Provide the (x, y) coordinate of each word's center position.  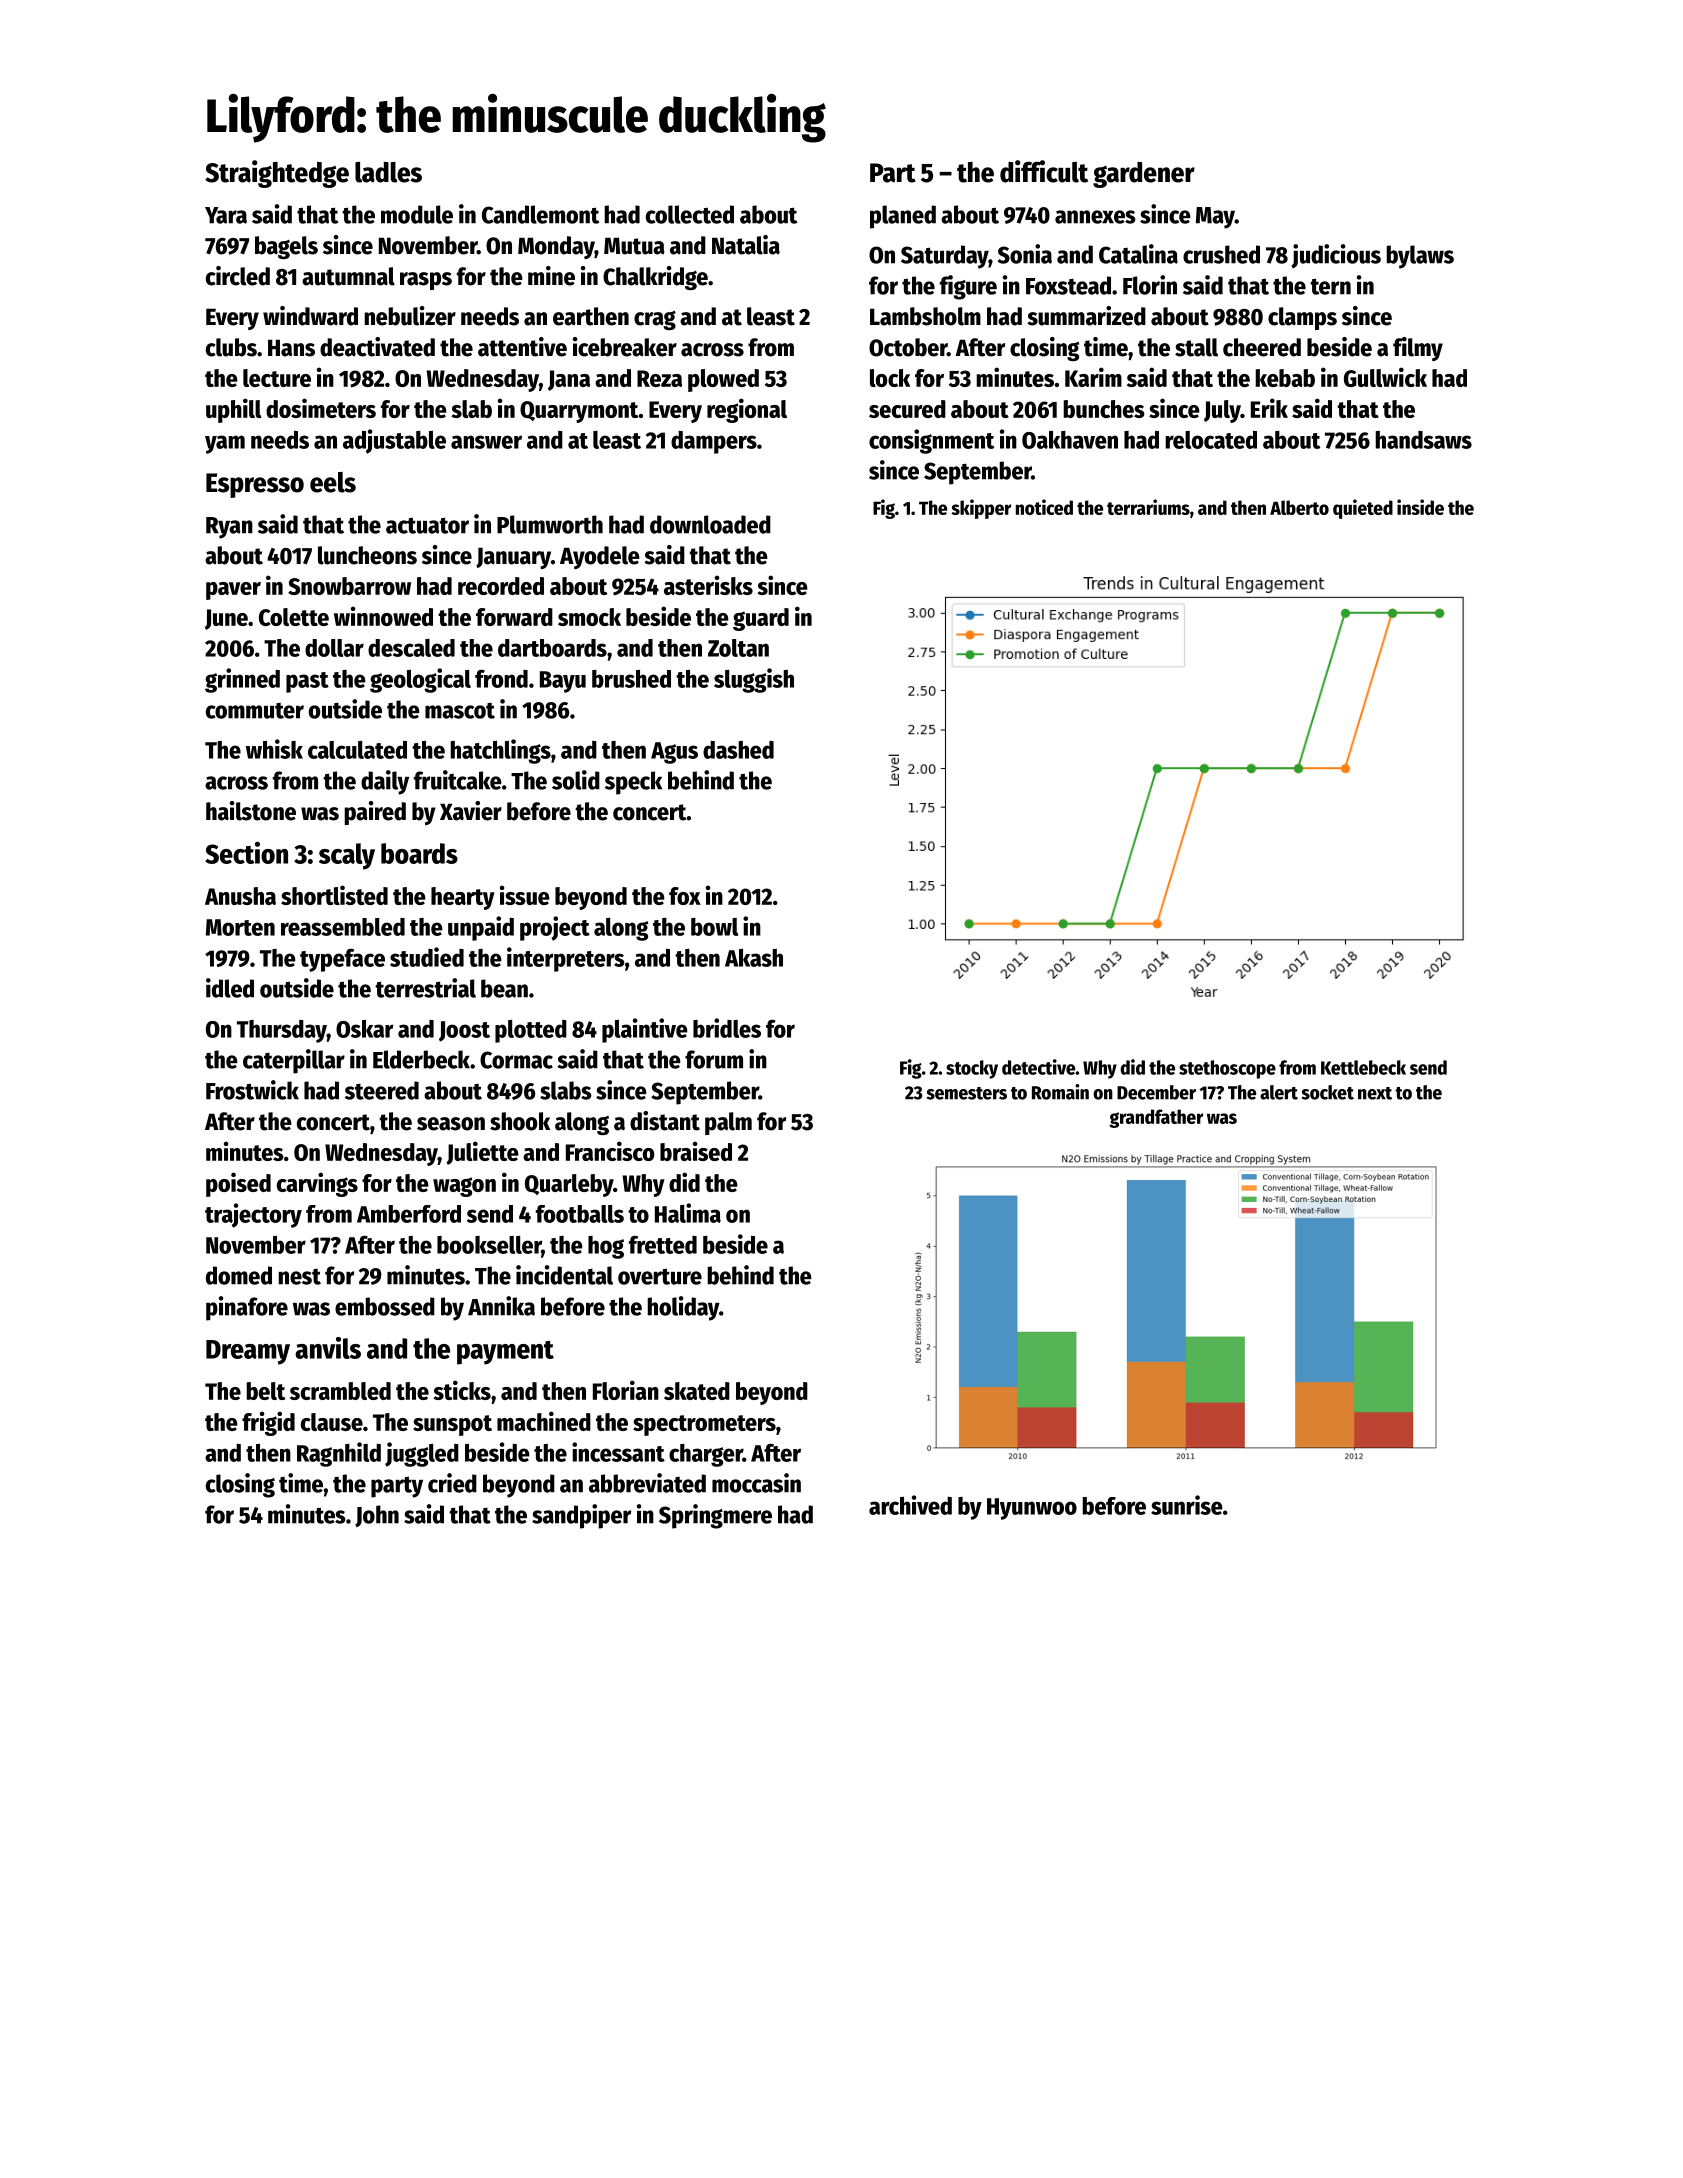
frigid (268, 1423)
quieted (1363, 509)
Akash (754, 958)
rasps (426, 281)
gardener (1144, 175)
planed (903, 217)
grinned (242, 680)
